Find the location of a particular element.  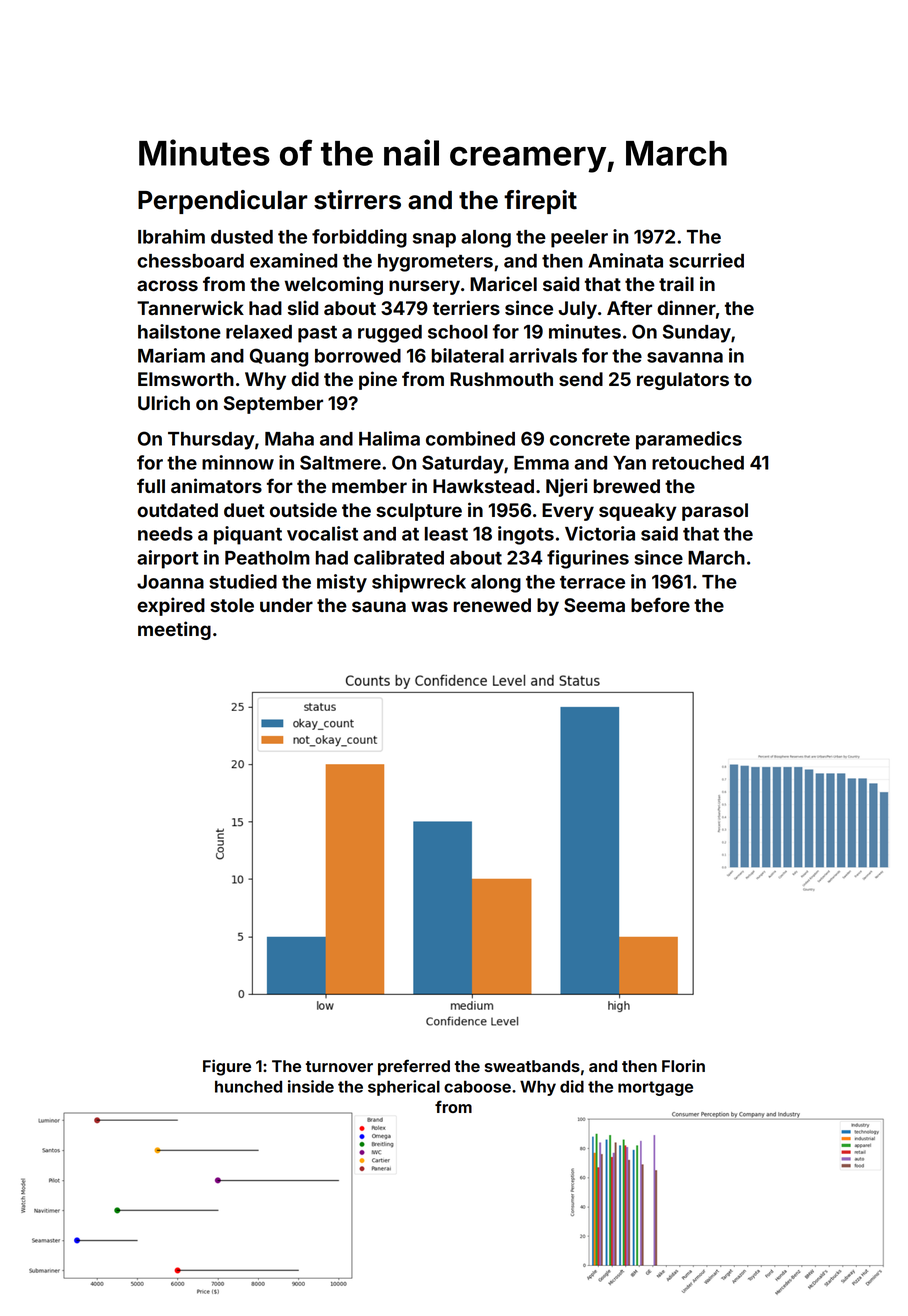

meeting is located at coordinates (174, 630).
